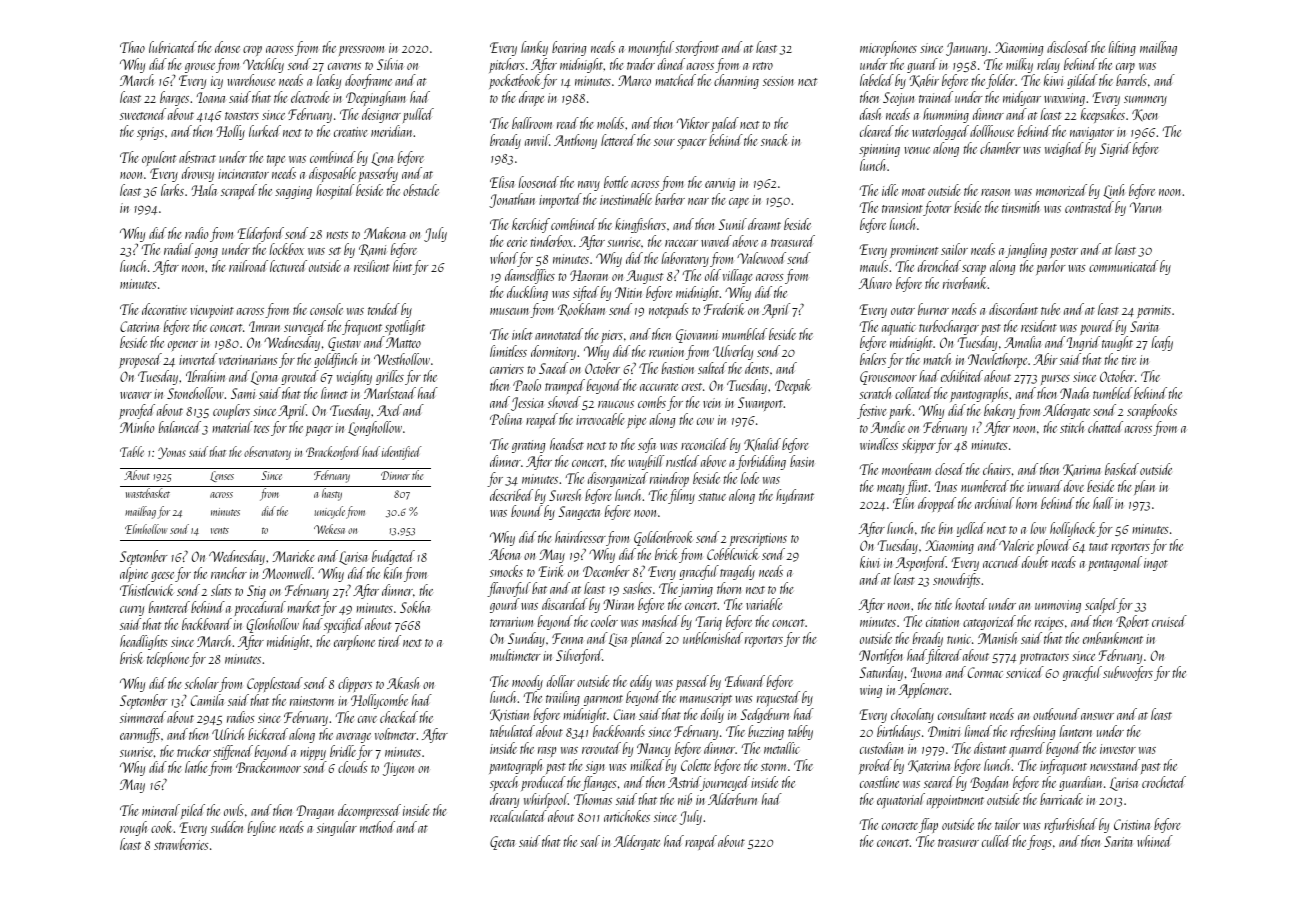  Describe the element at coordinates (1122, 48) in the document. I see `lilting` at that location.
